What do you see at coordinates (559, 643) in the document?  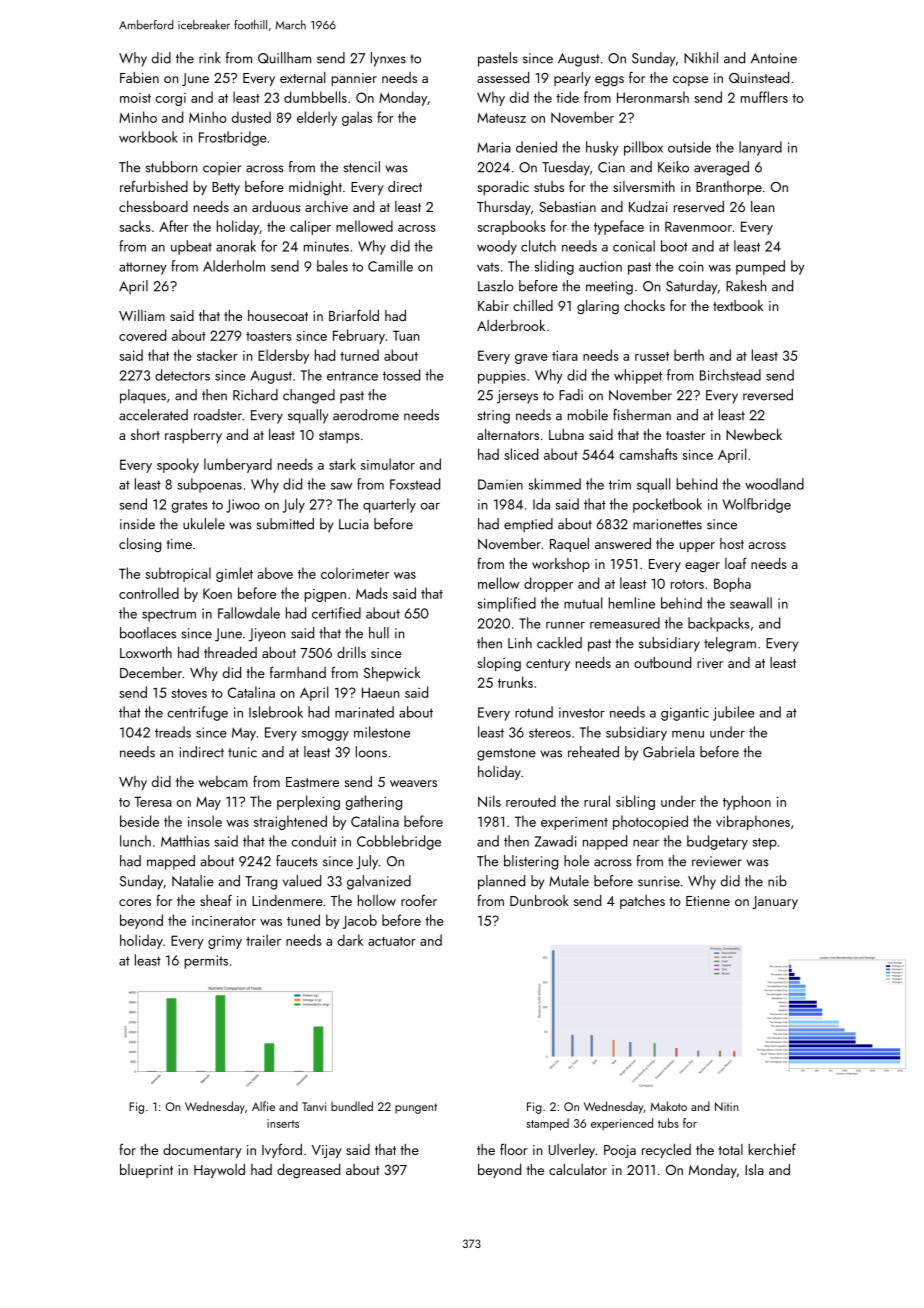 I see `cackled` at bounding box center [559, 643].
